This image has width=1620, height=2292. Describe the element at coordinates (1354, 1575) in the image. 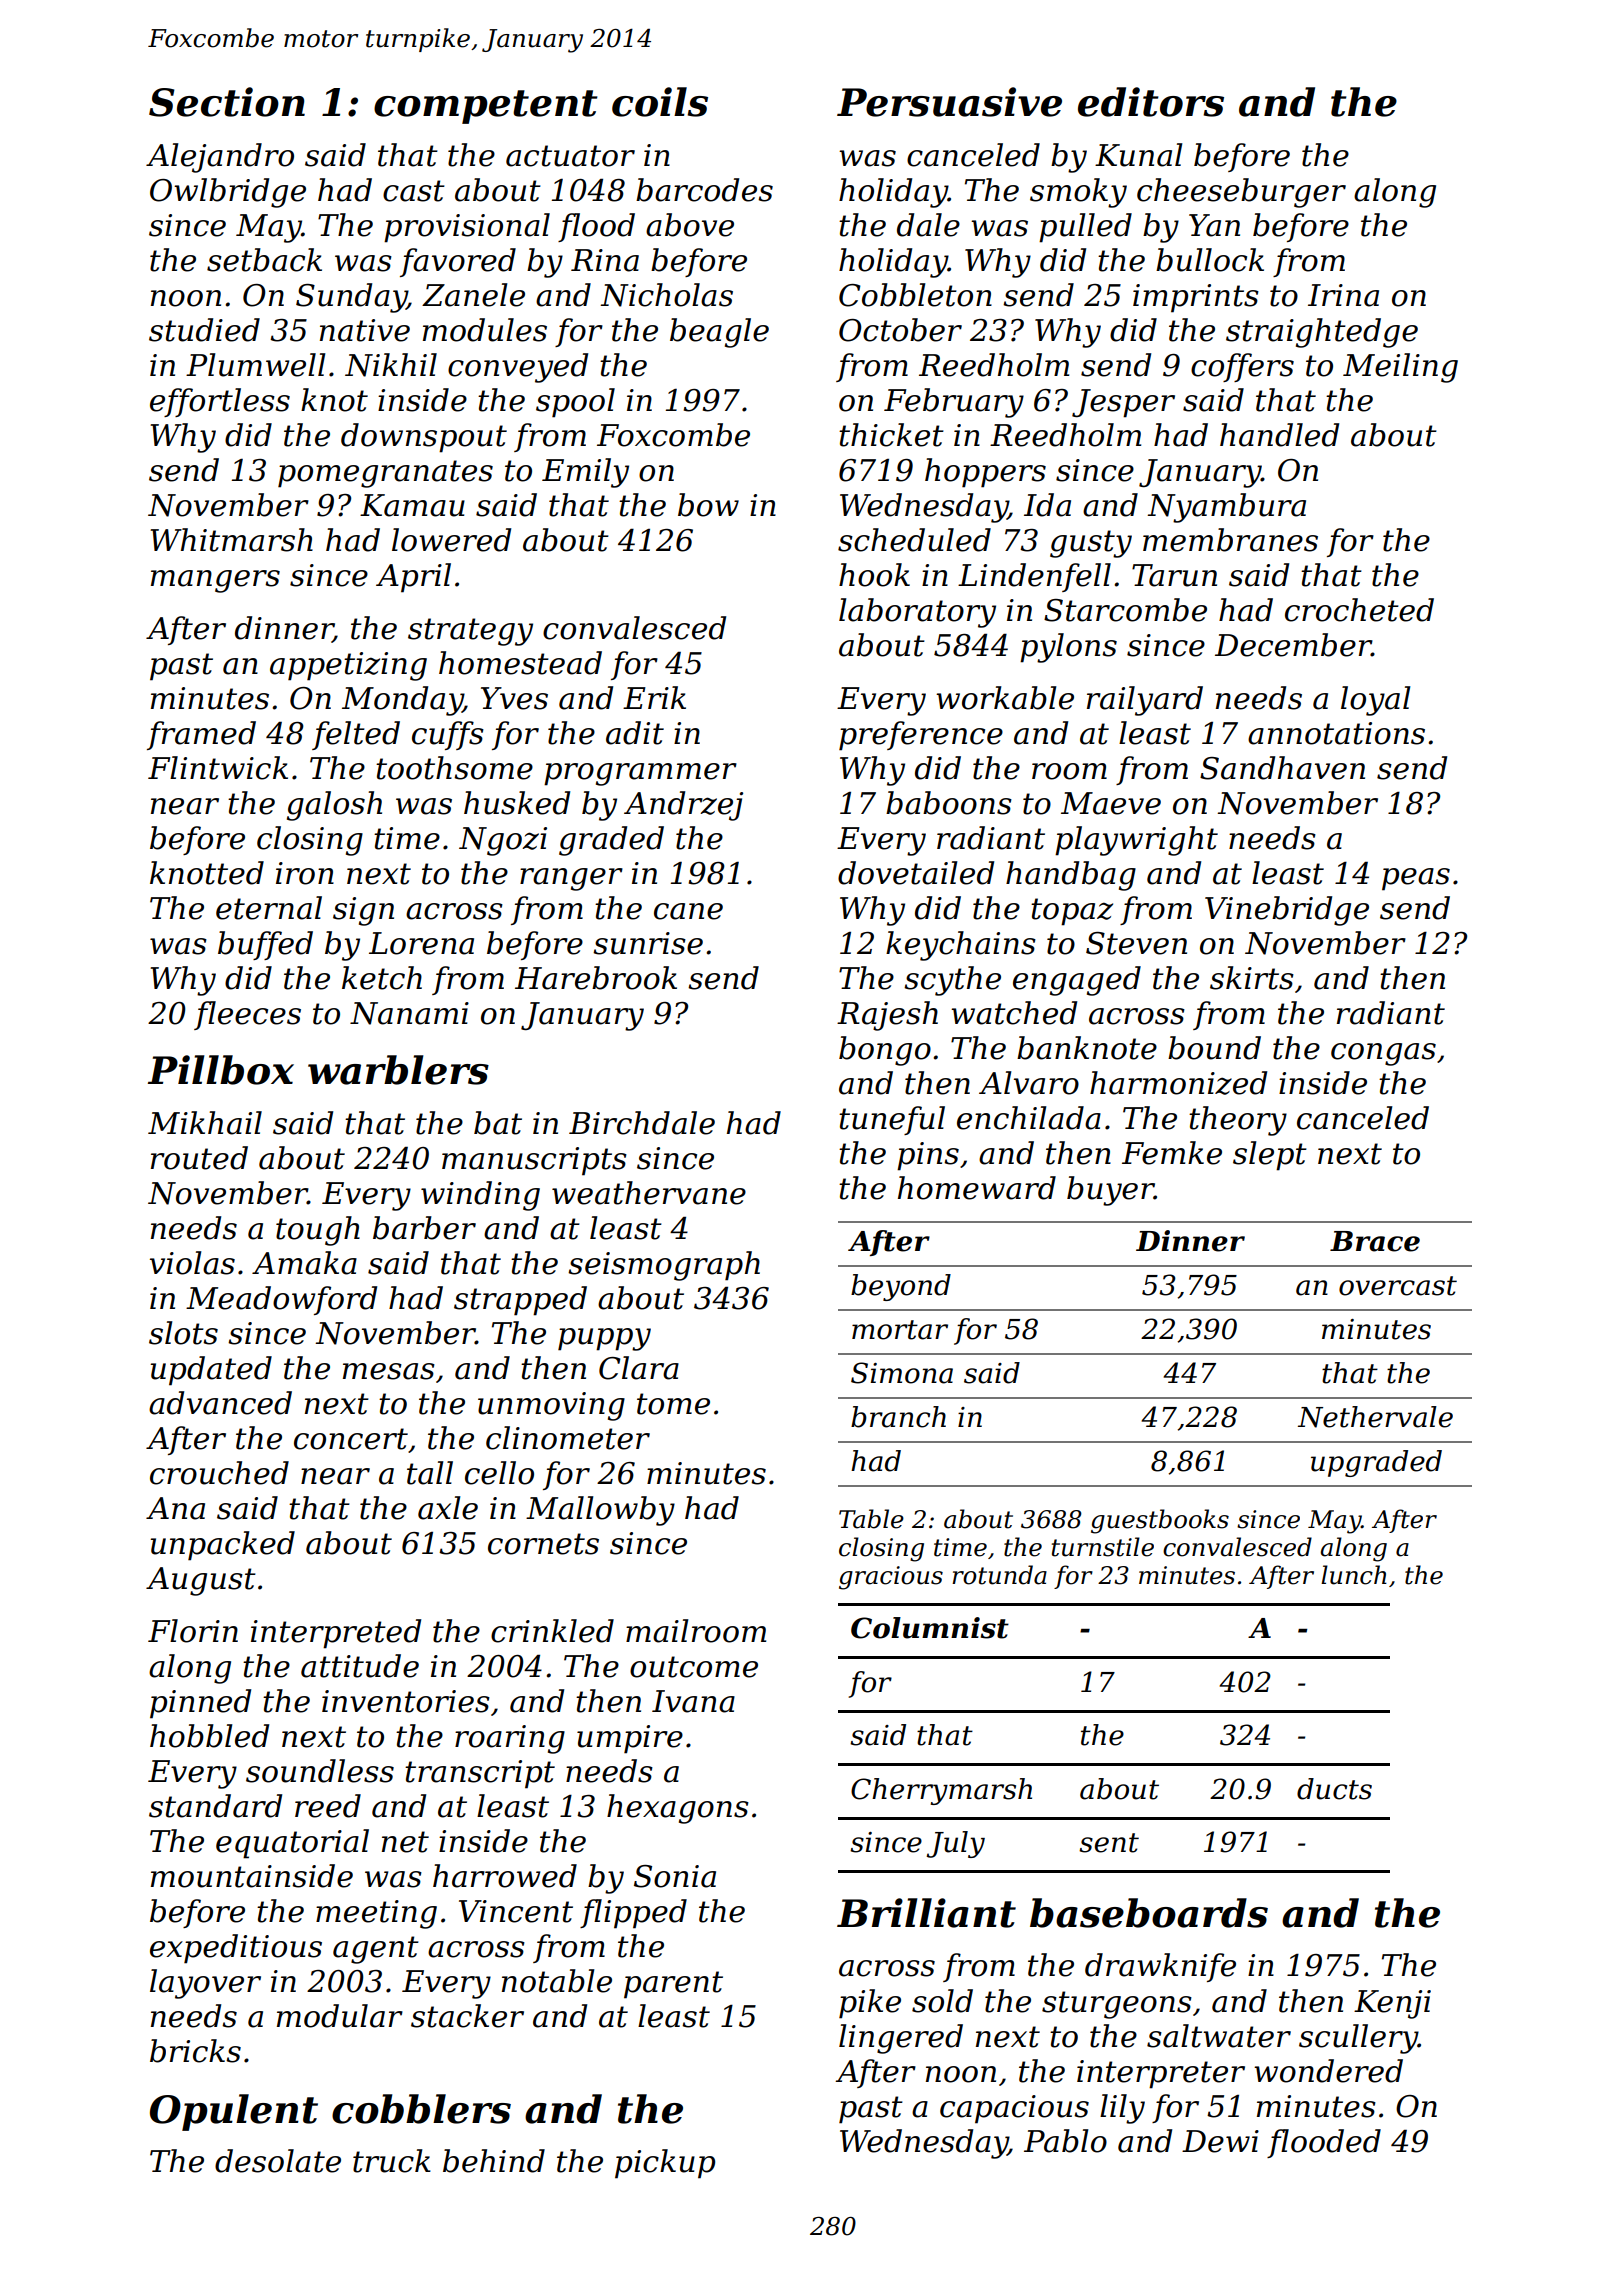

I see `lunch` at that location.
